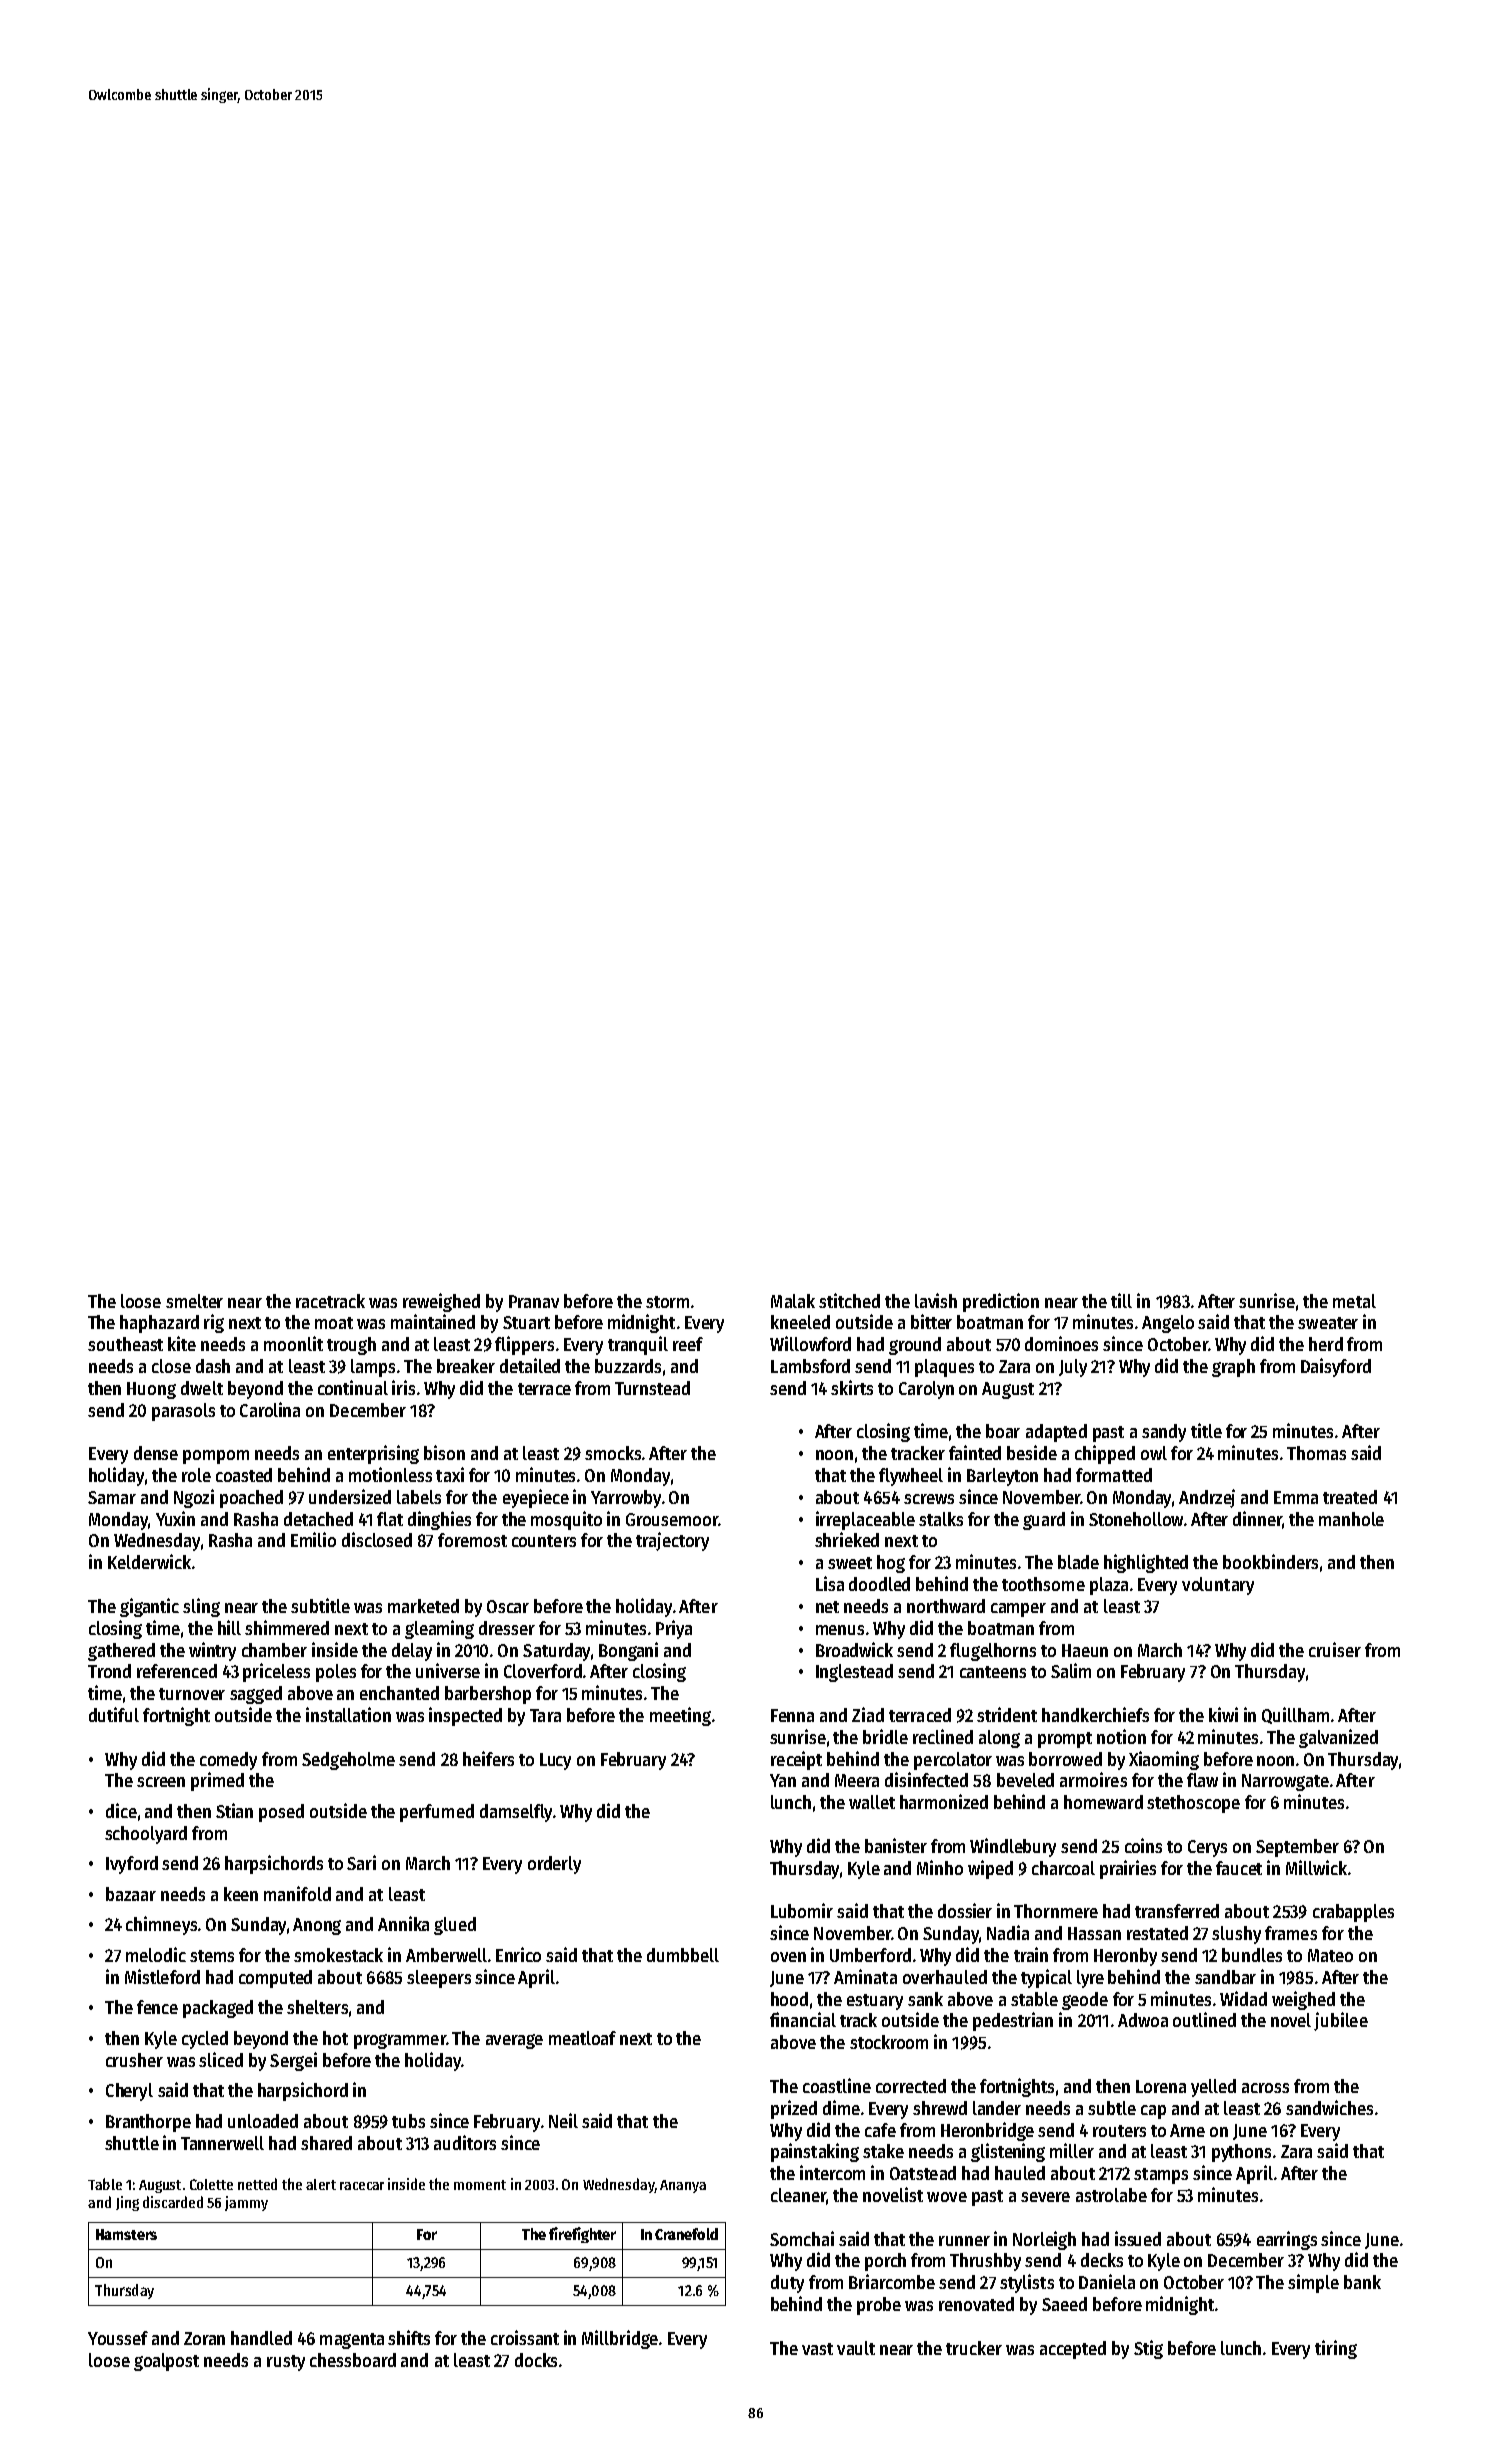  I want to click on inspected, so click(465, 1716).
